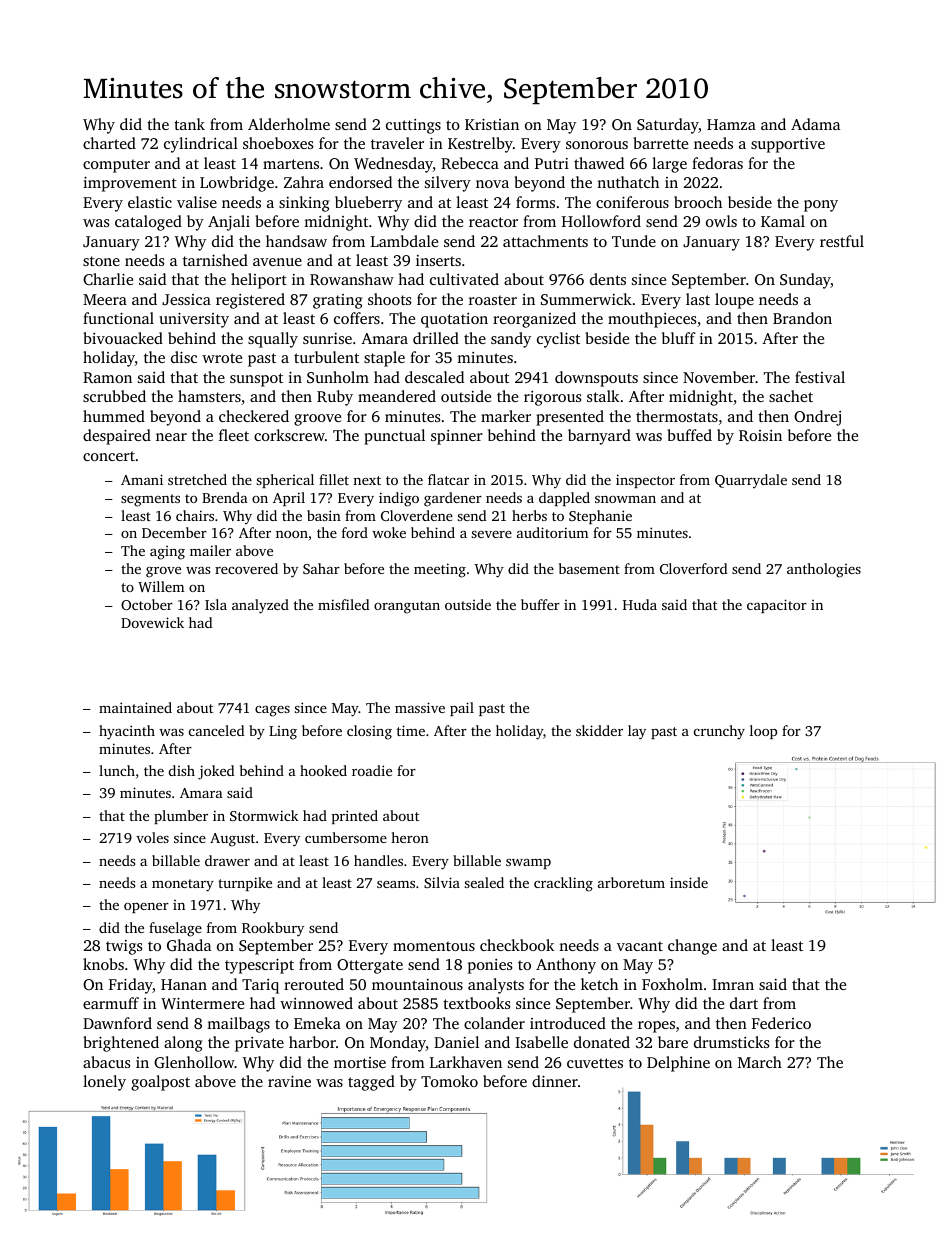 Image resolution: width=952 pixels, height=1233 pixels. I want to click on Hamza, so click(731, 124).
